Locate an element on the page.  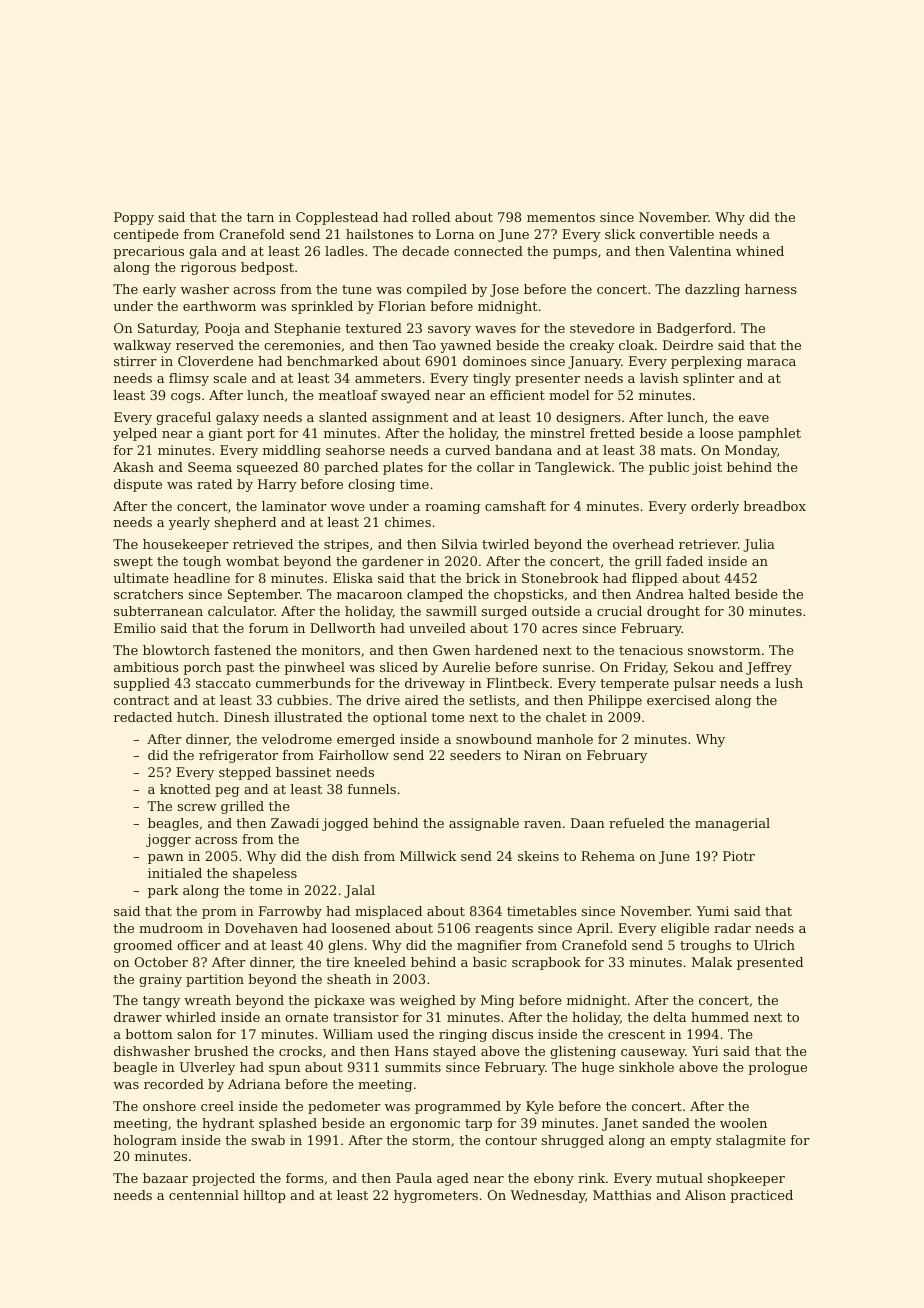
camshaft is located at coordinates (515, 506).
